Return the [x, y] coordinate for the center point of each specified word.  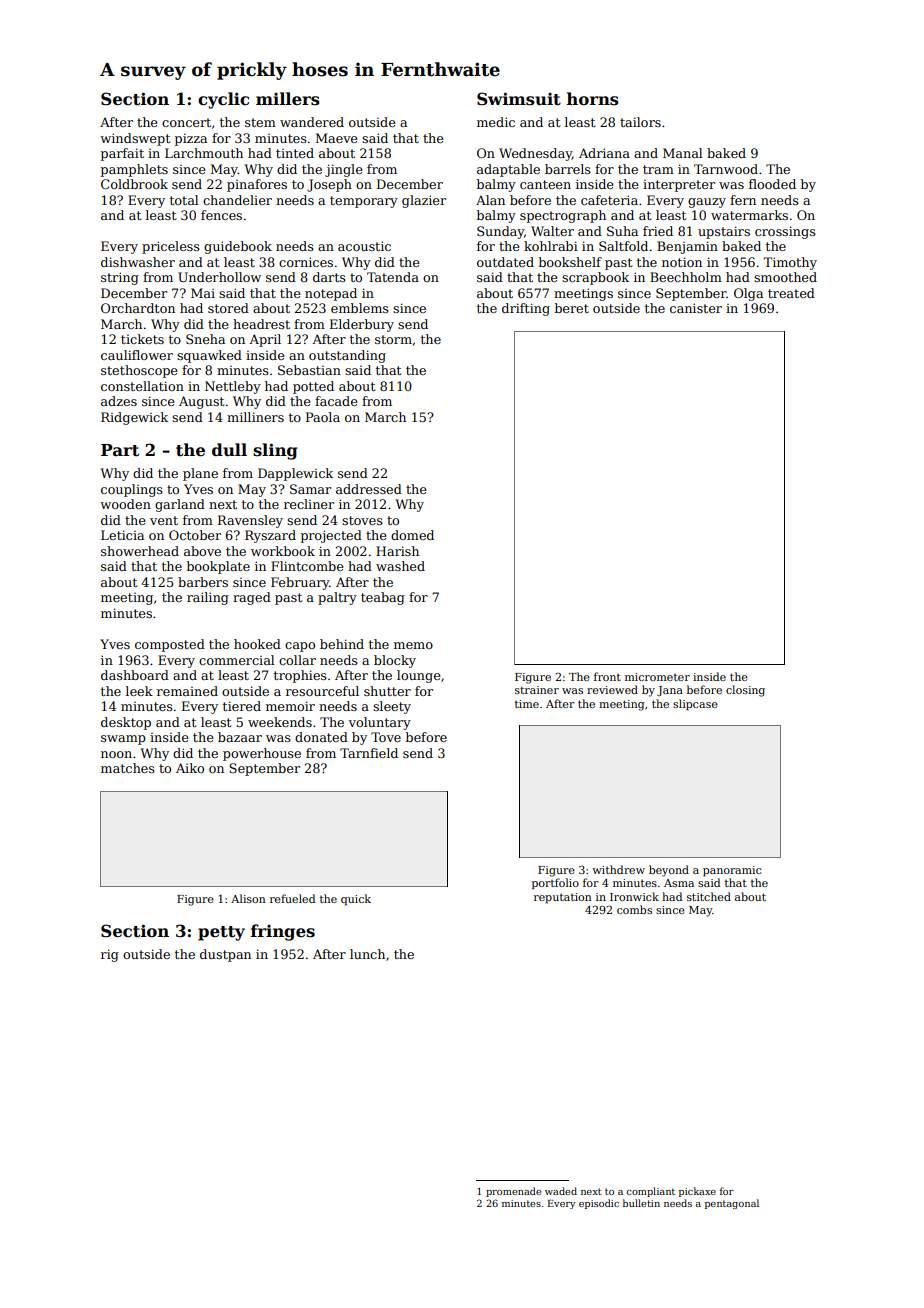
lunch [367, 954]
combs [634, 909]
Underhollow [219, 277]
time [527, 704]
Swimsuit [519, 99]
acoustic [364, 246]
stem [260, 122]
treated [791, 293]
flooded [772, 184]
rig [110, 955]
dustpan [225, 955]
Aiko [190, 768]
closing [745, 691]
